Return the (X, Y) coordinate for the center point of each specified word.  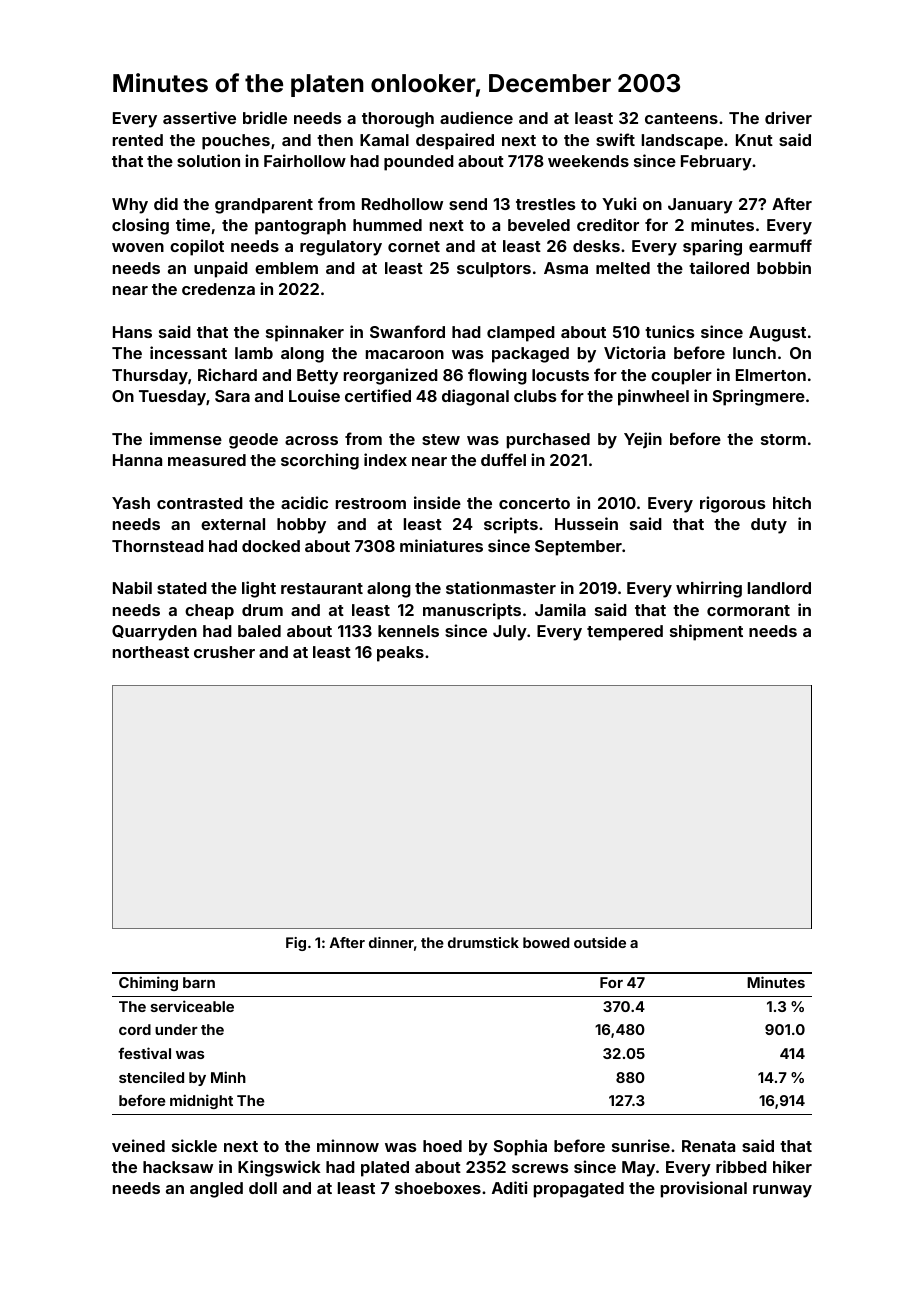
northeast (151, 652)
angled (216, 1190)
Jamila (560, 609)
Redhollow (402, 204)
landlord (779, 588)
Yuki (619, 203)
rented (138, 140)
